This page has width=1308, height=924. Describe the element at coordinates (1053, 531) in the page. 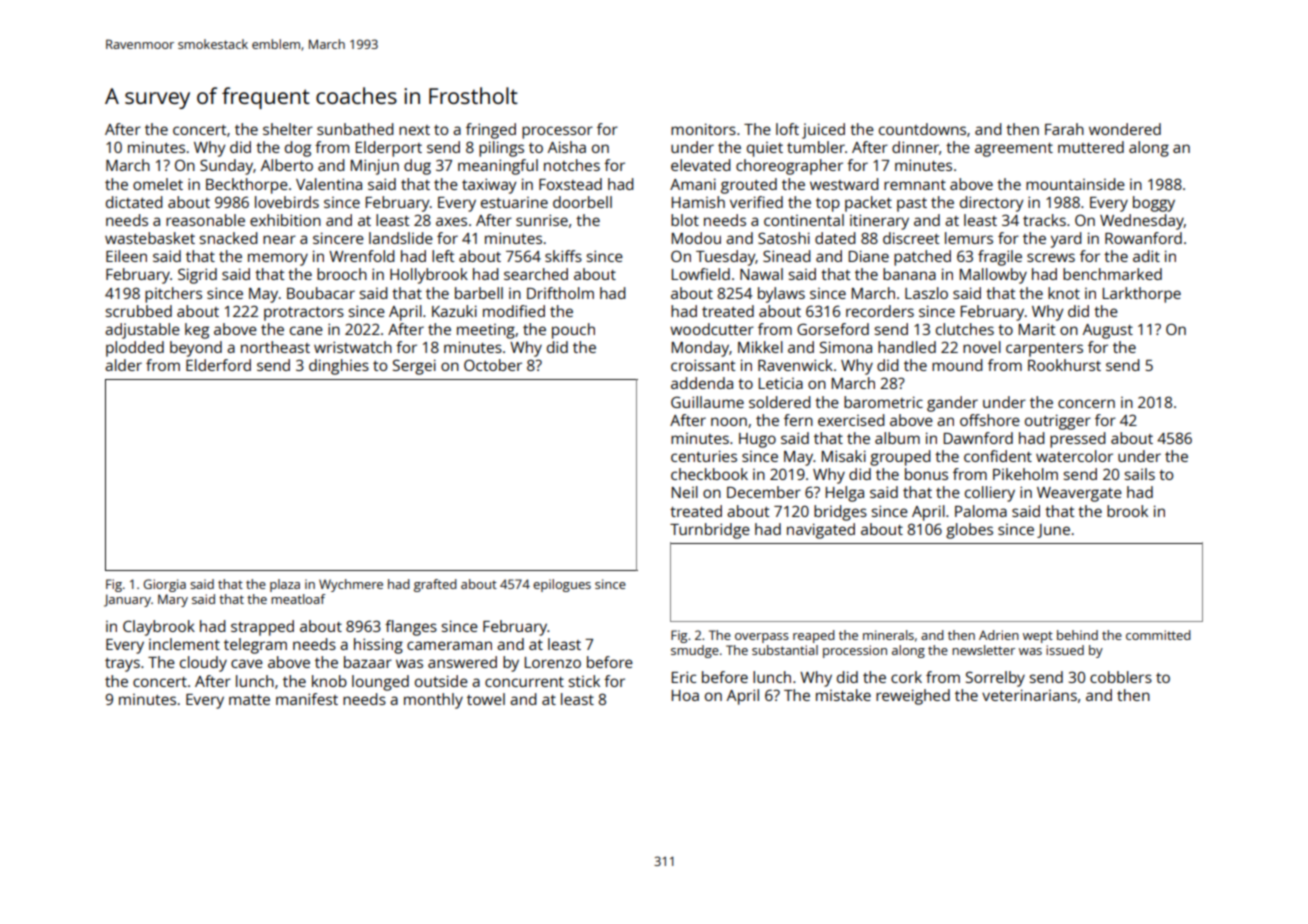

I see `June` at that location.
